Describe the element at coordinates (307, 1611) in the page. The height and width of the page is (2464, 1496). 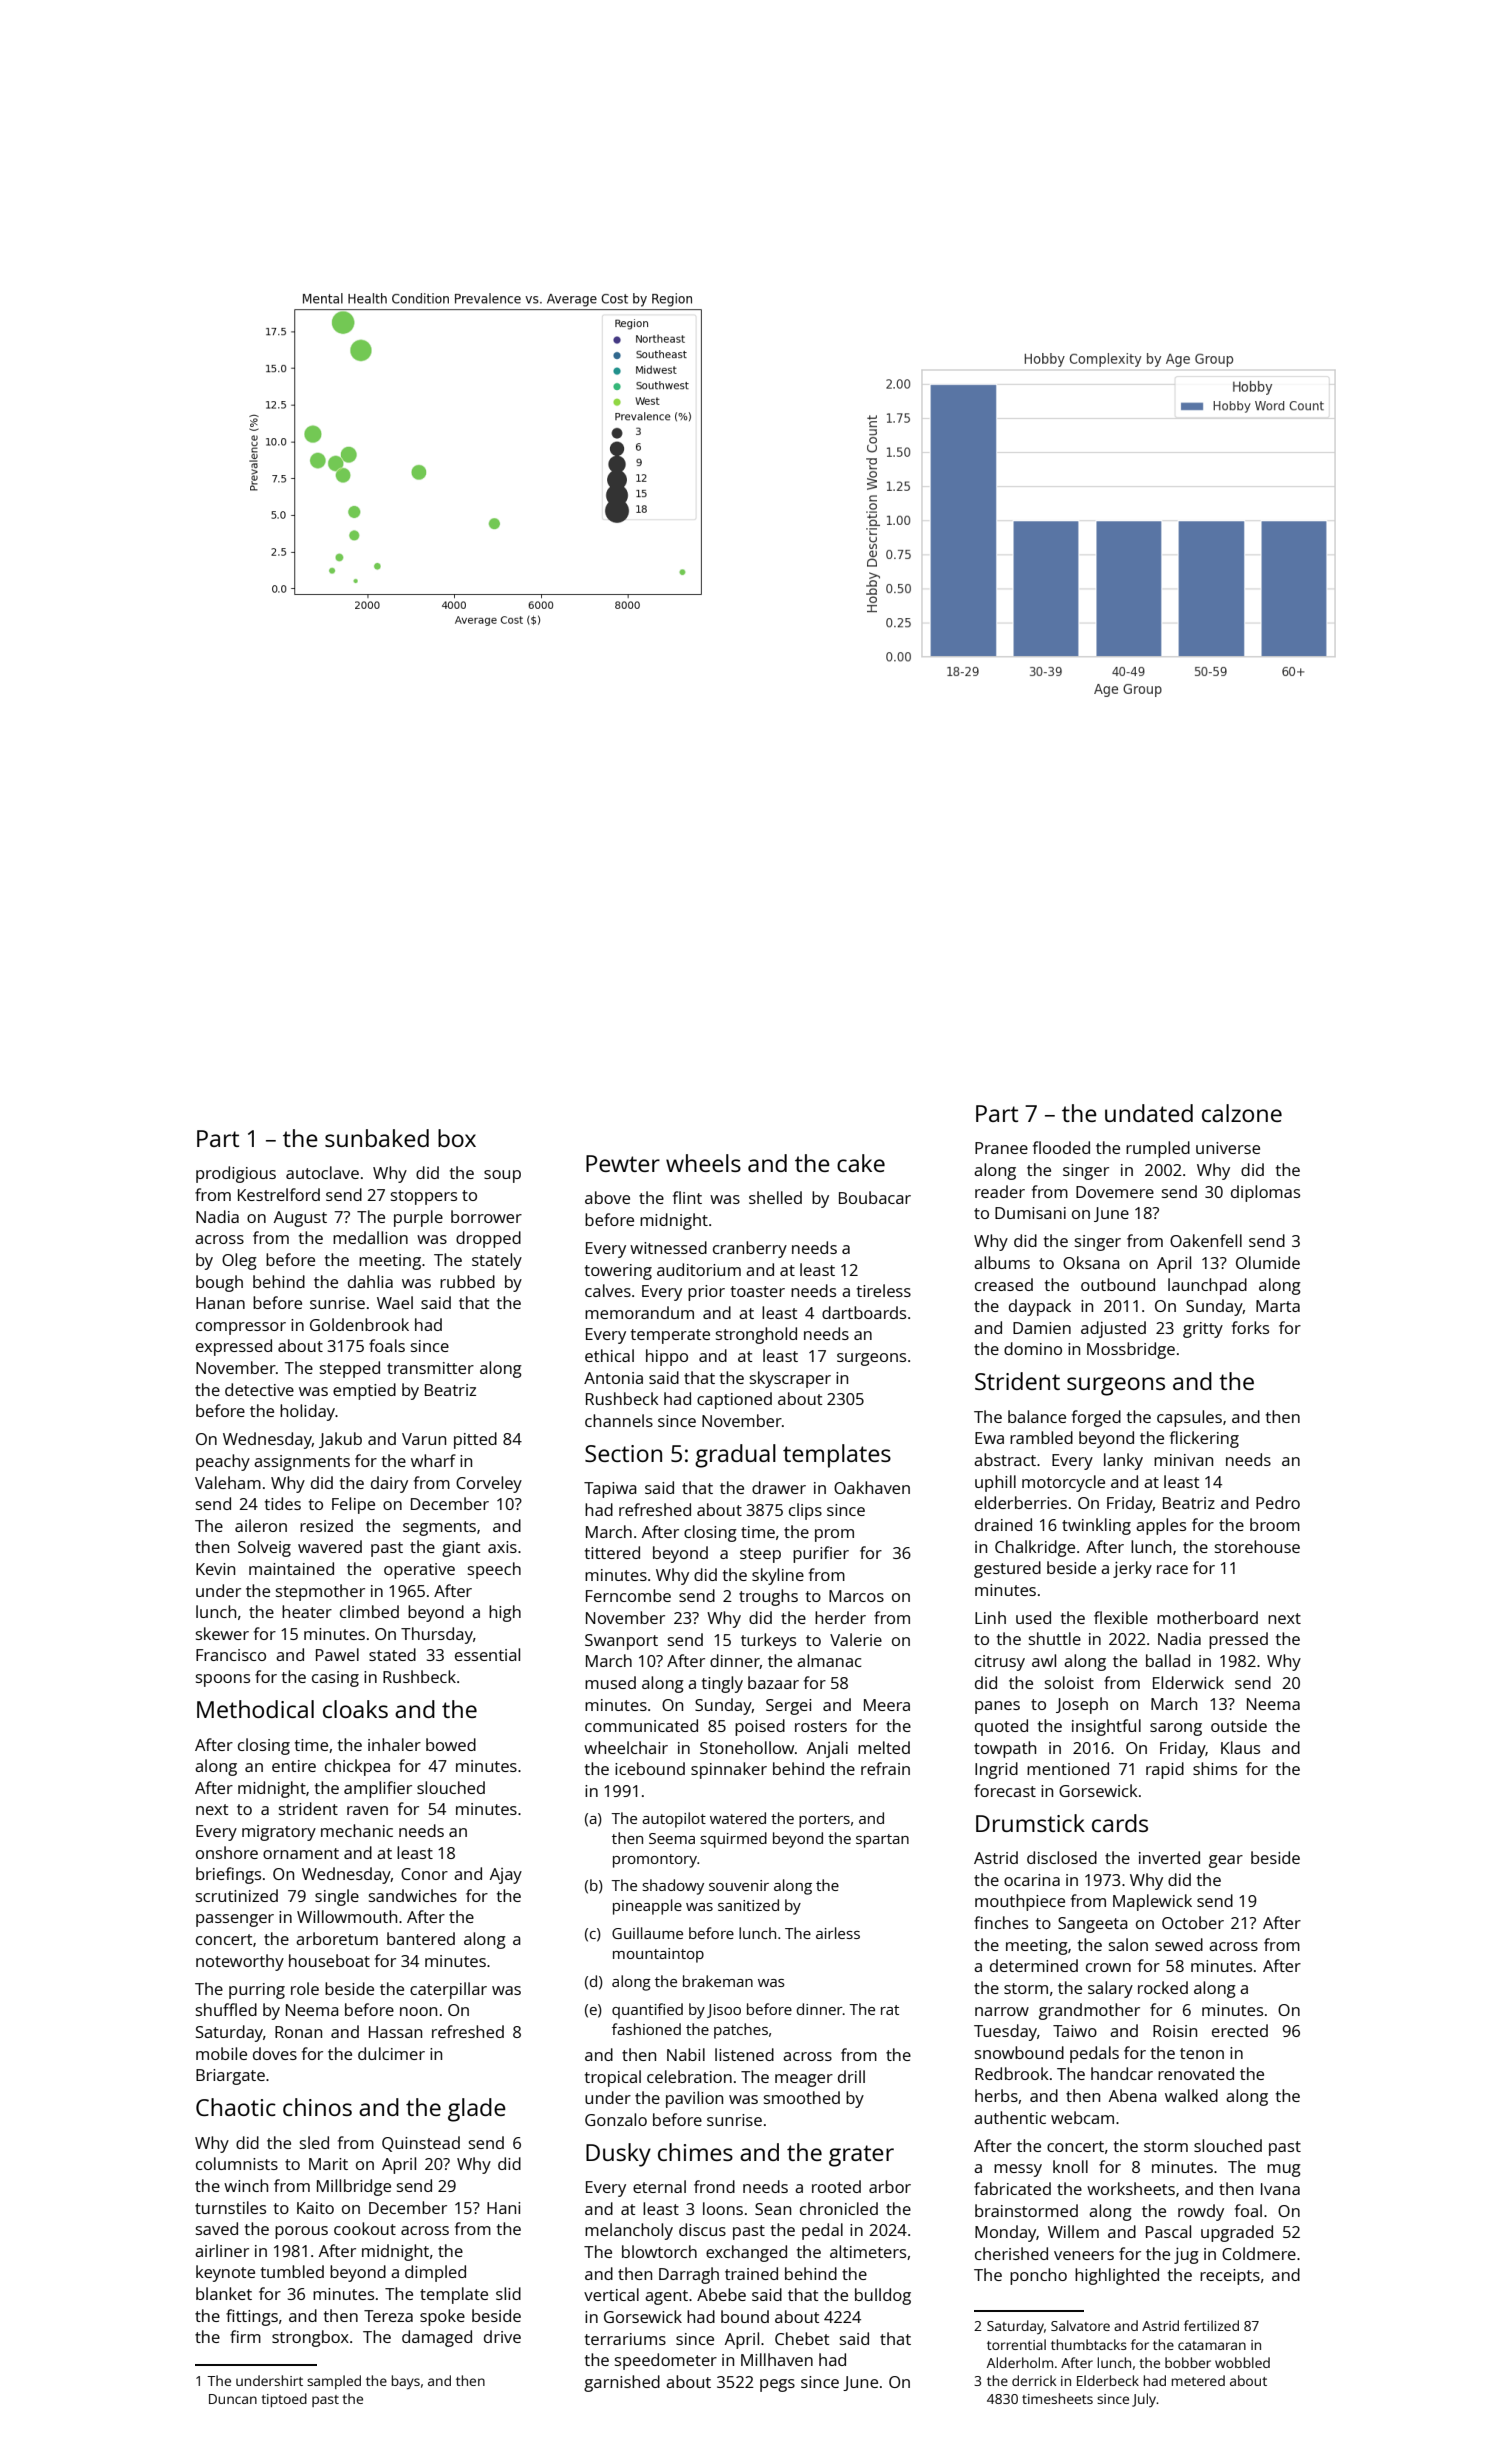
I see `heater` at that location.
